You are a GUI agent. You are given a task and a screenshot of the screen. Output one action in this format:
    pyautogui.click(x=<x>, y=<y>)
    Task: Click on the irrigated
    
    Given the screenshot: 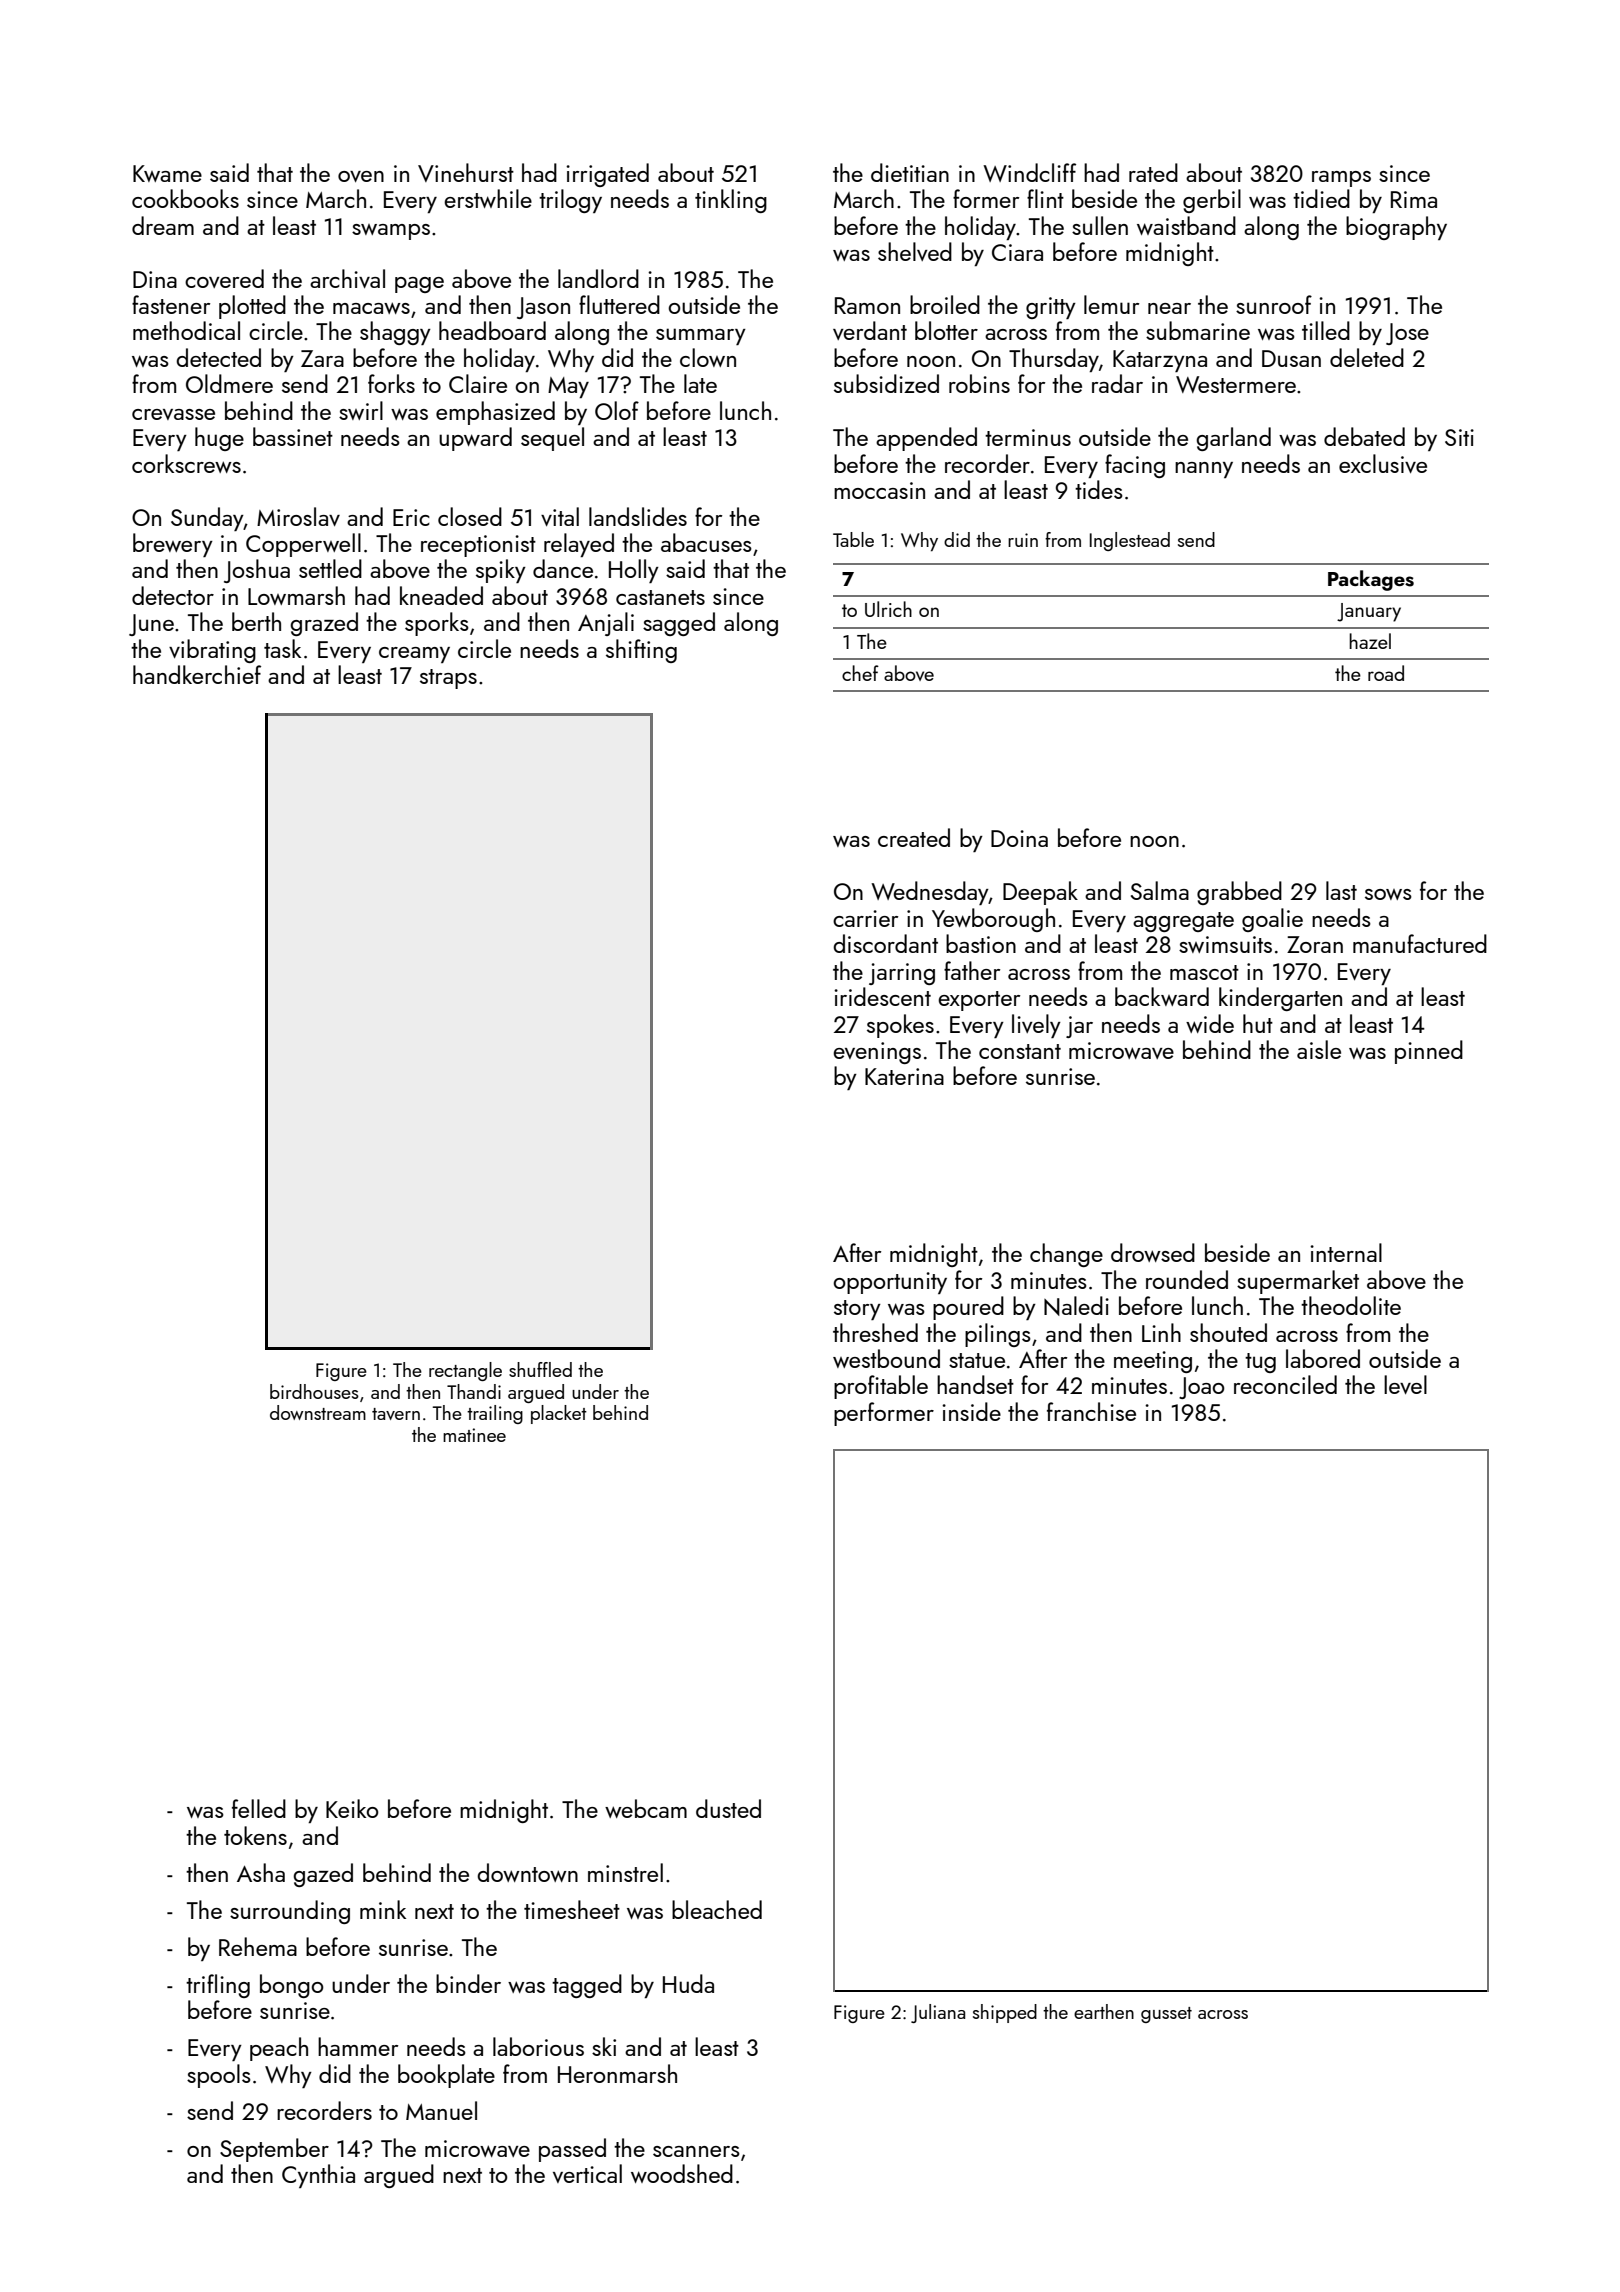 What is the action you would take?
    pyautogui.click(x=607, y=175)
